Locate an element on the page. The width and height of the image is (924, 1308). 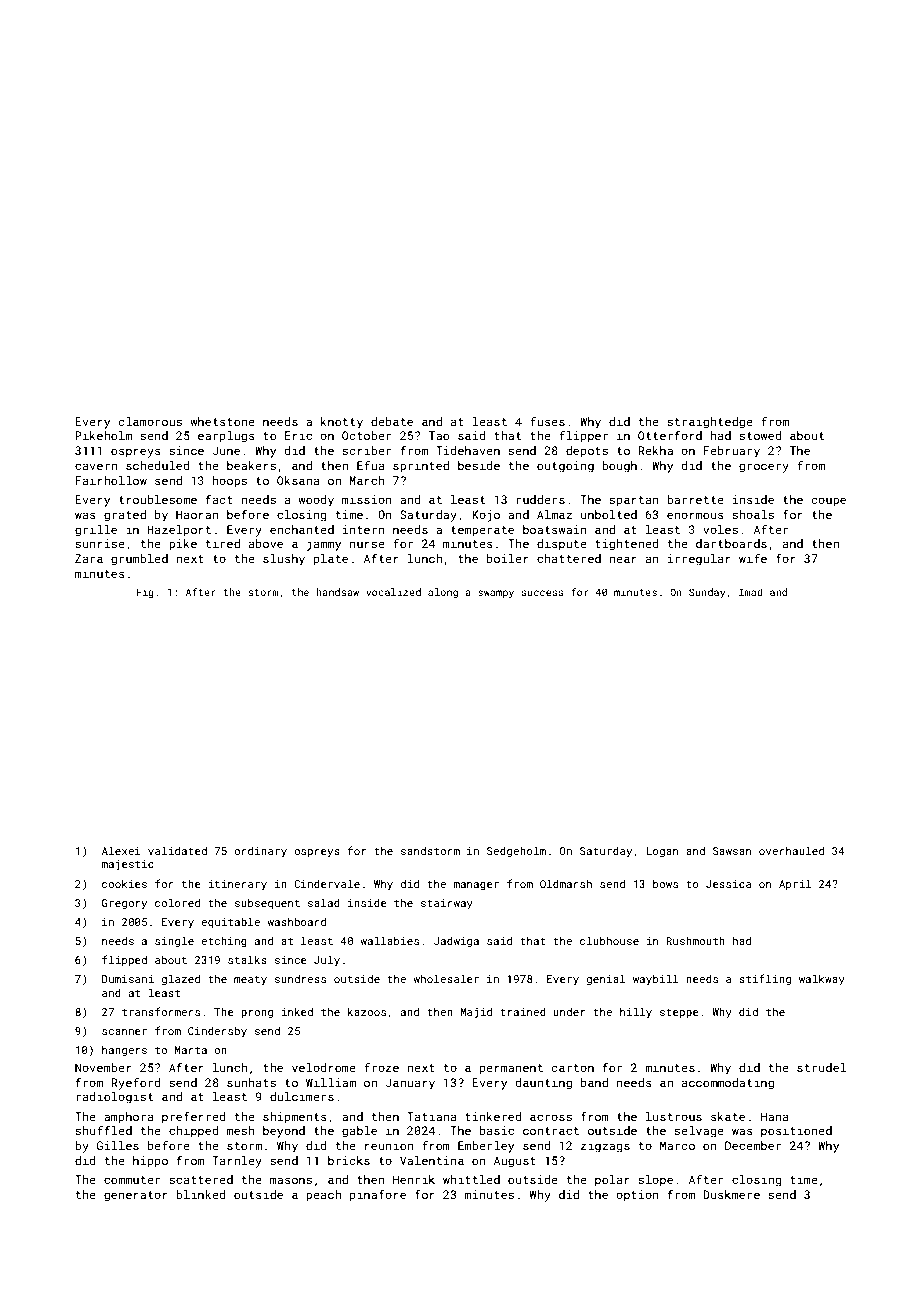
reunion is located at coordinates (389, 1145).
